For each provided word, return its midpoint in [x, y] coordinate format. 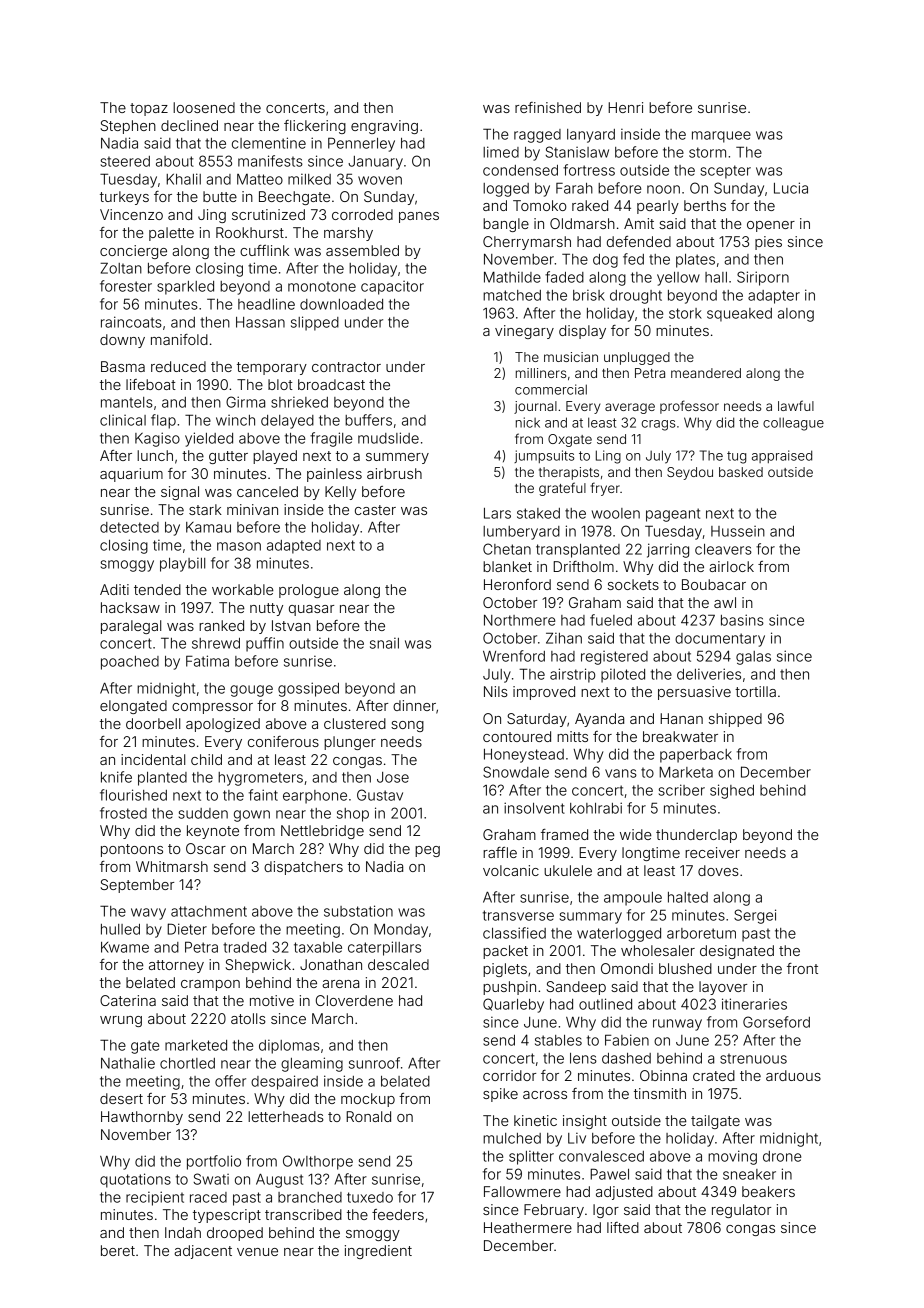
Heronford [517, 584]
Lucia [791, 188]
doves [718, 870]
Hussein [738, 531]
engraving [384, 127]
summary [591, 918]
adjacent [203, 1252]
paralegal [131, 627]
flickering [315, 127]
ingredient [378, 1252]
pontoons [132, 850]
